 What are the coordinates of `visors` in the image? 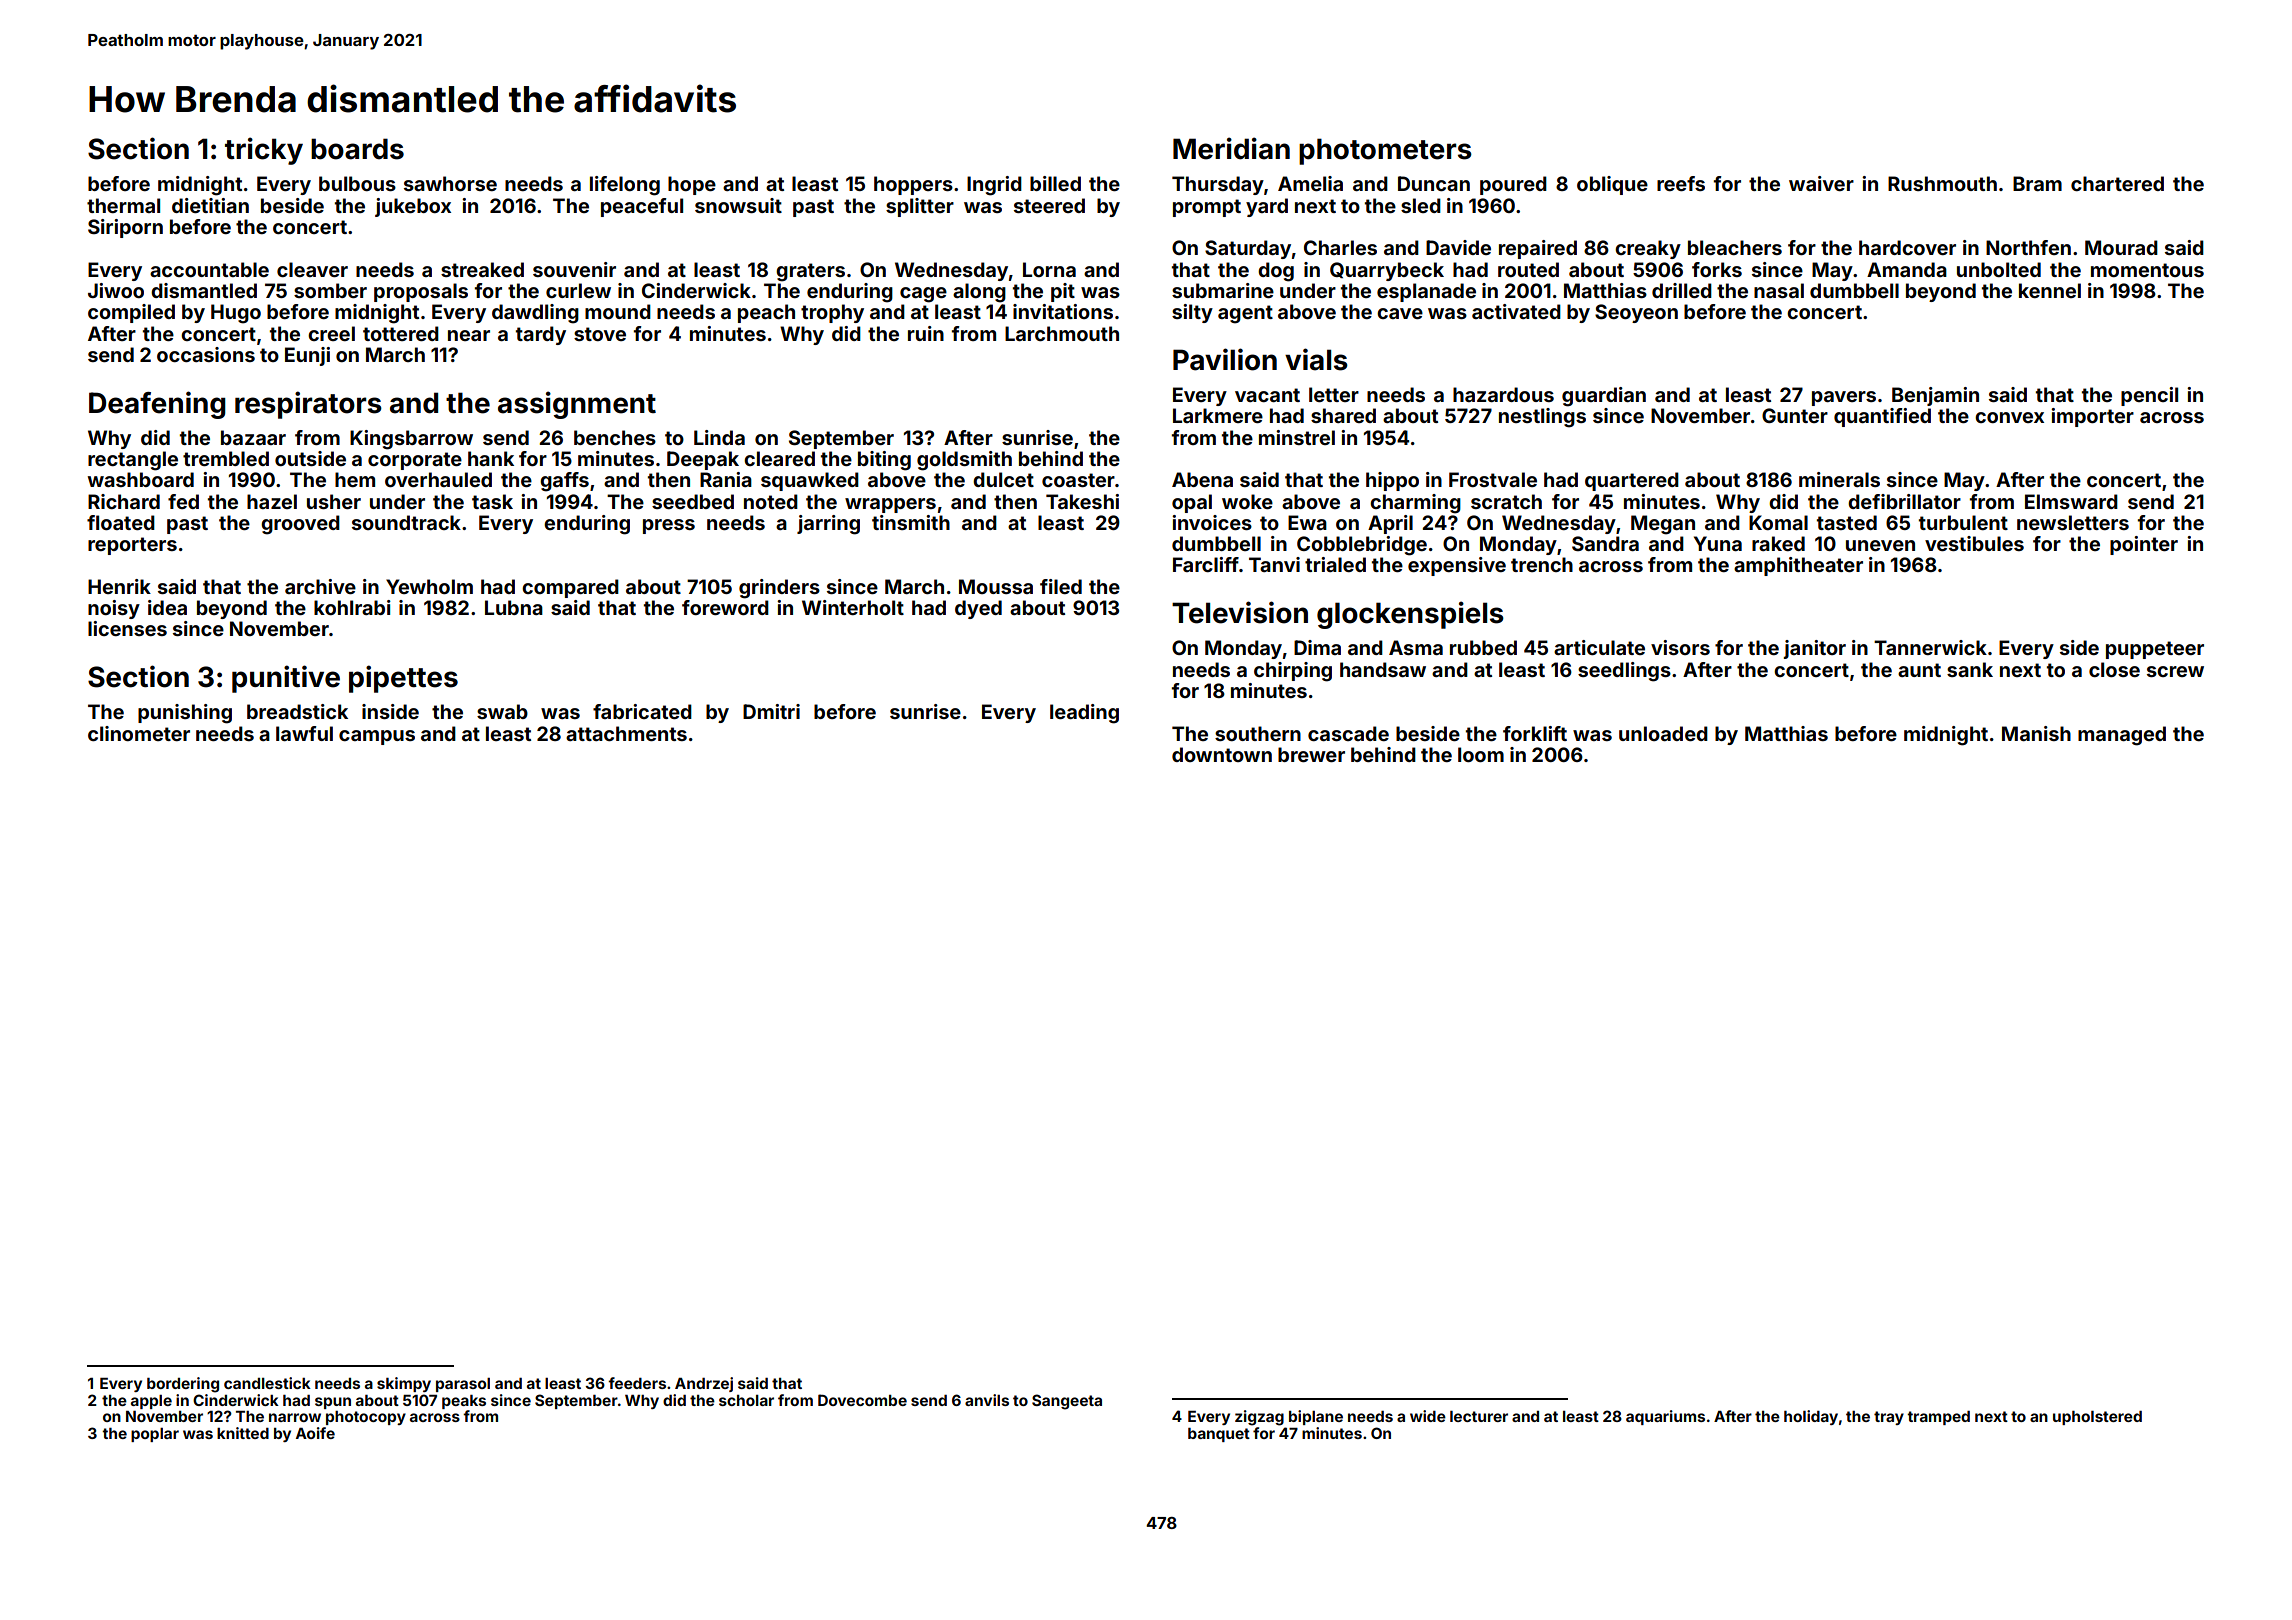 It's located at (1680, 647).
